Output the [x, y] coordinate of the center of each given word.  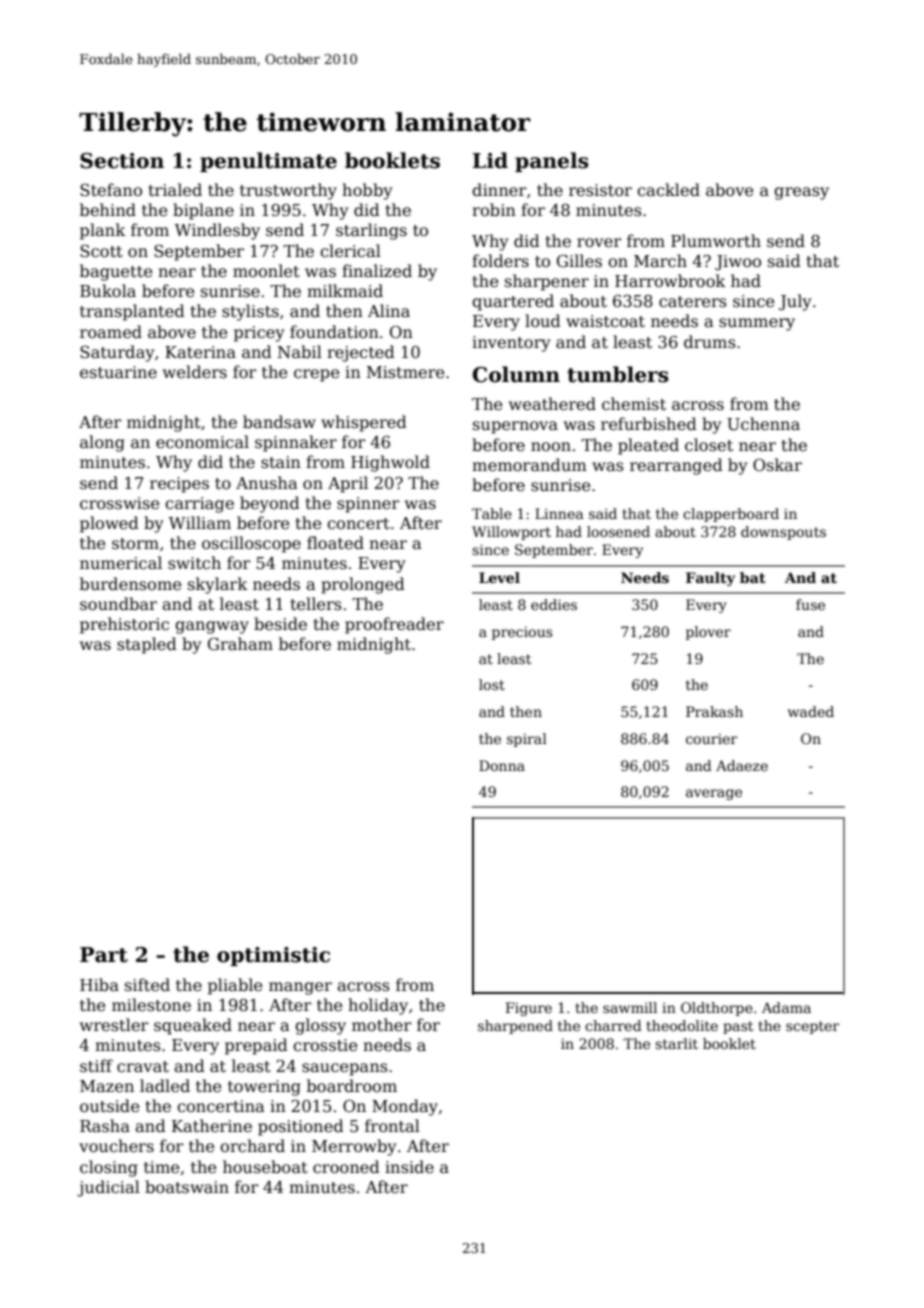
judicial [108, 1188]
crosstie [325, 1045]
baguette [116, 272]
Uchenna [763, 424]
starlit [676, 1043]
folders [500, 261]
